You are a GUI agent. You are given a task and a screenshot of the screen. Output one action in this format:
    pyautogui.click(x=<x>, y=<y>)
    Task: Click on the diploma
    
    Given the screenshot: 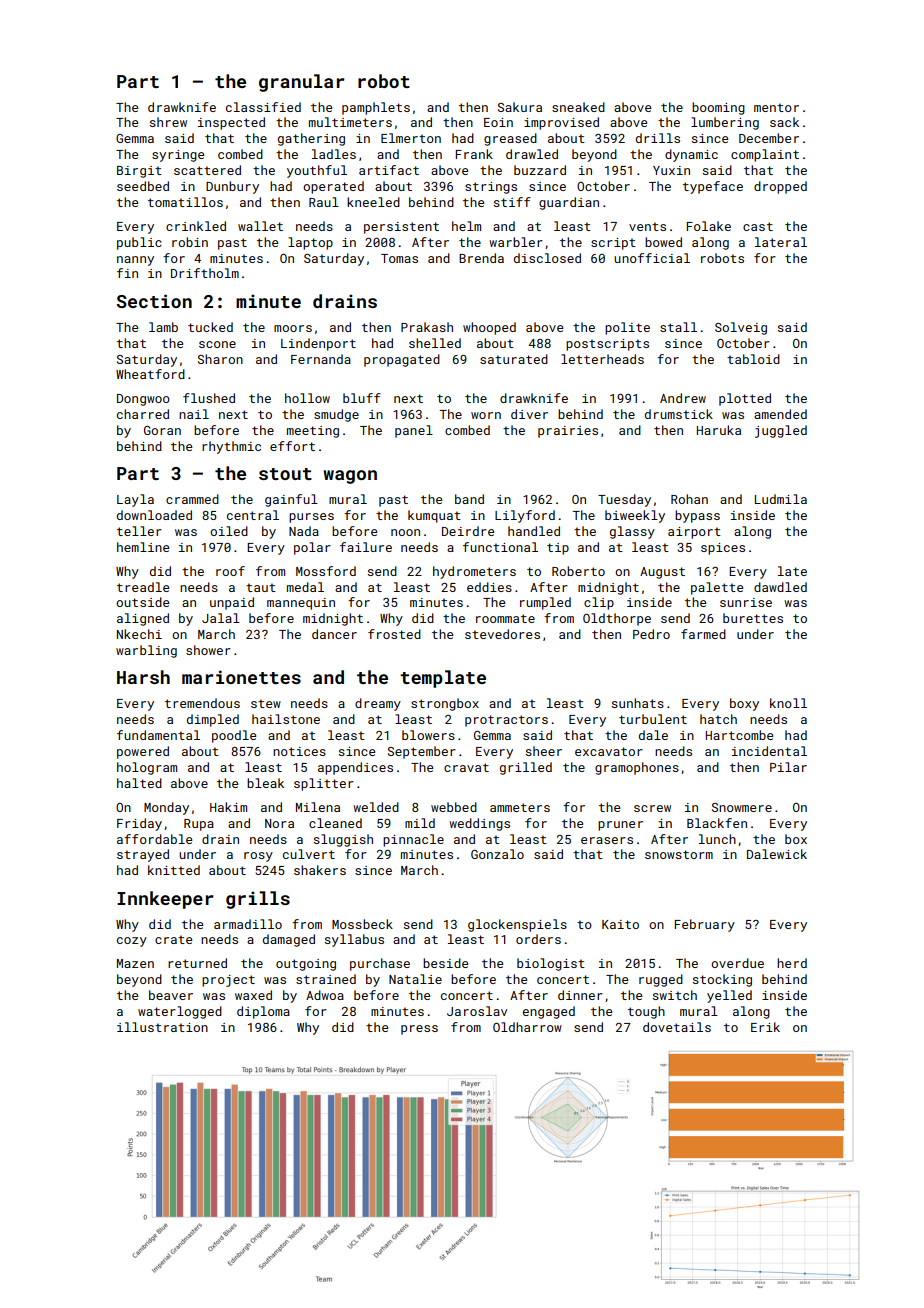 What is the action you would take?
    pyautogui.click(x=263, y=1012)
